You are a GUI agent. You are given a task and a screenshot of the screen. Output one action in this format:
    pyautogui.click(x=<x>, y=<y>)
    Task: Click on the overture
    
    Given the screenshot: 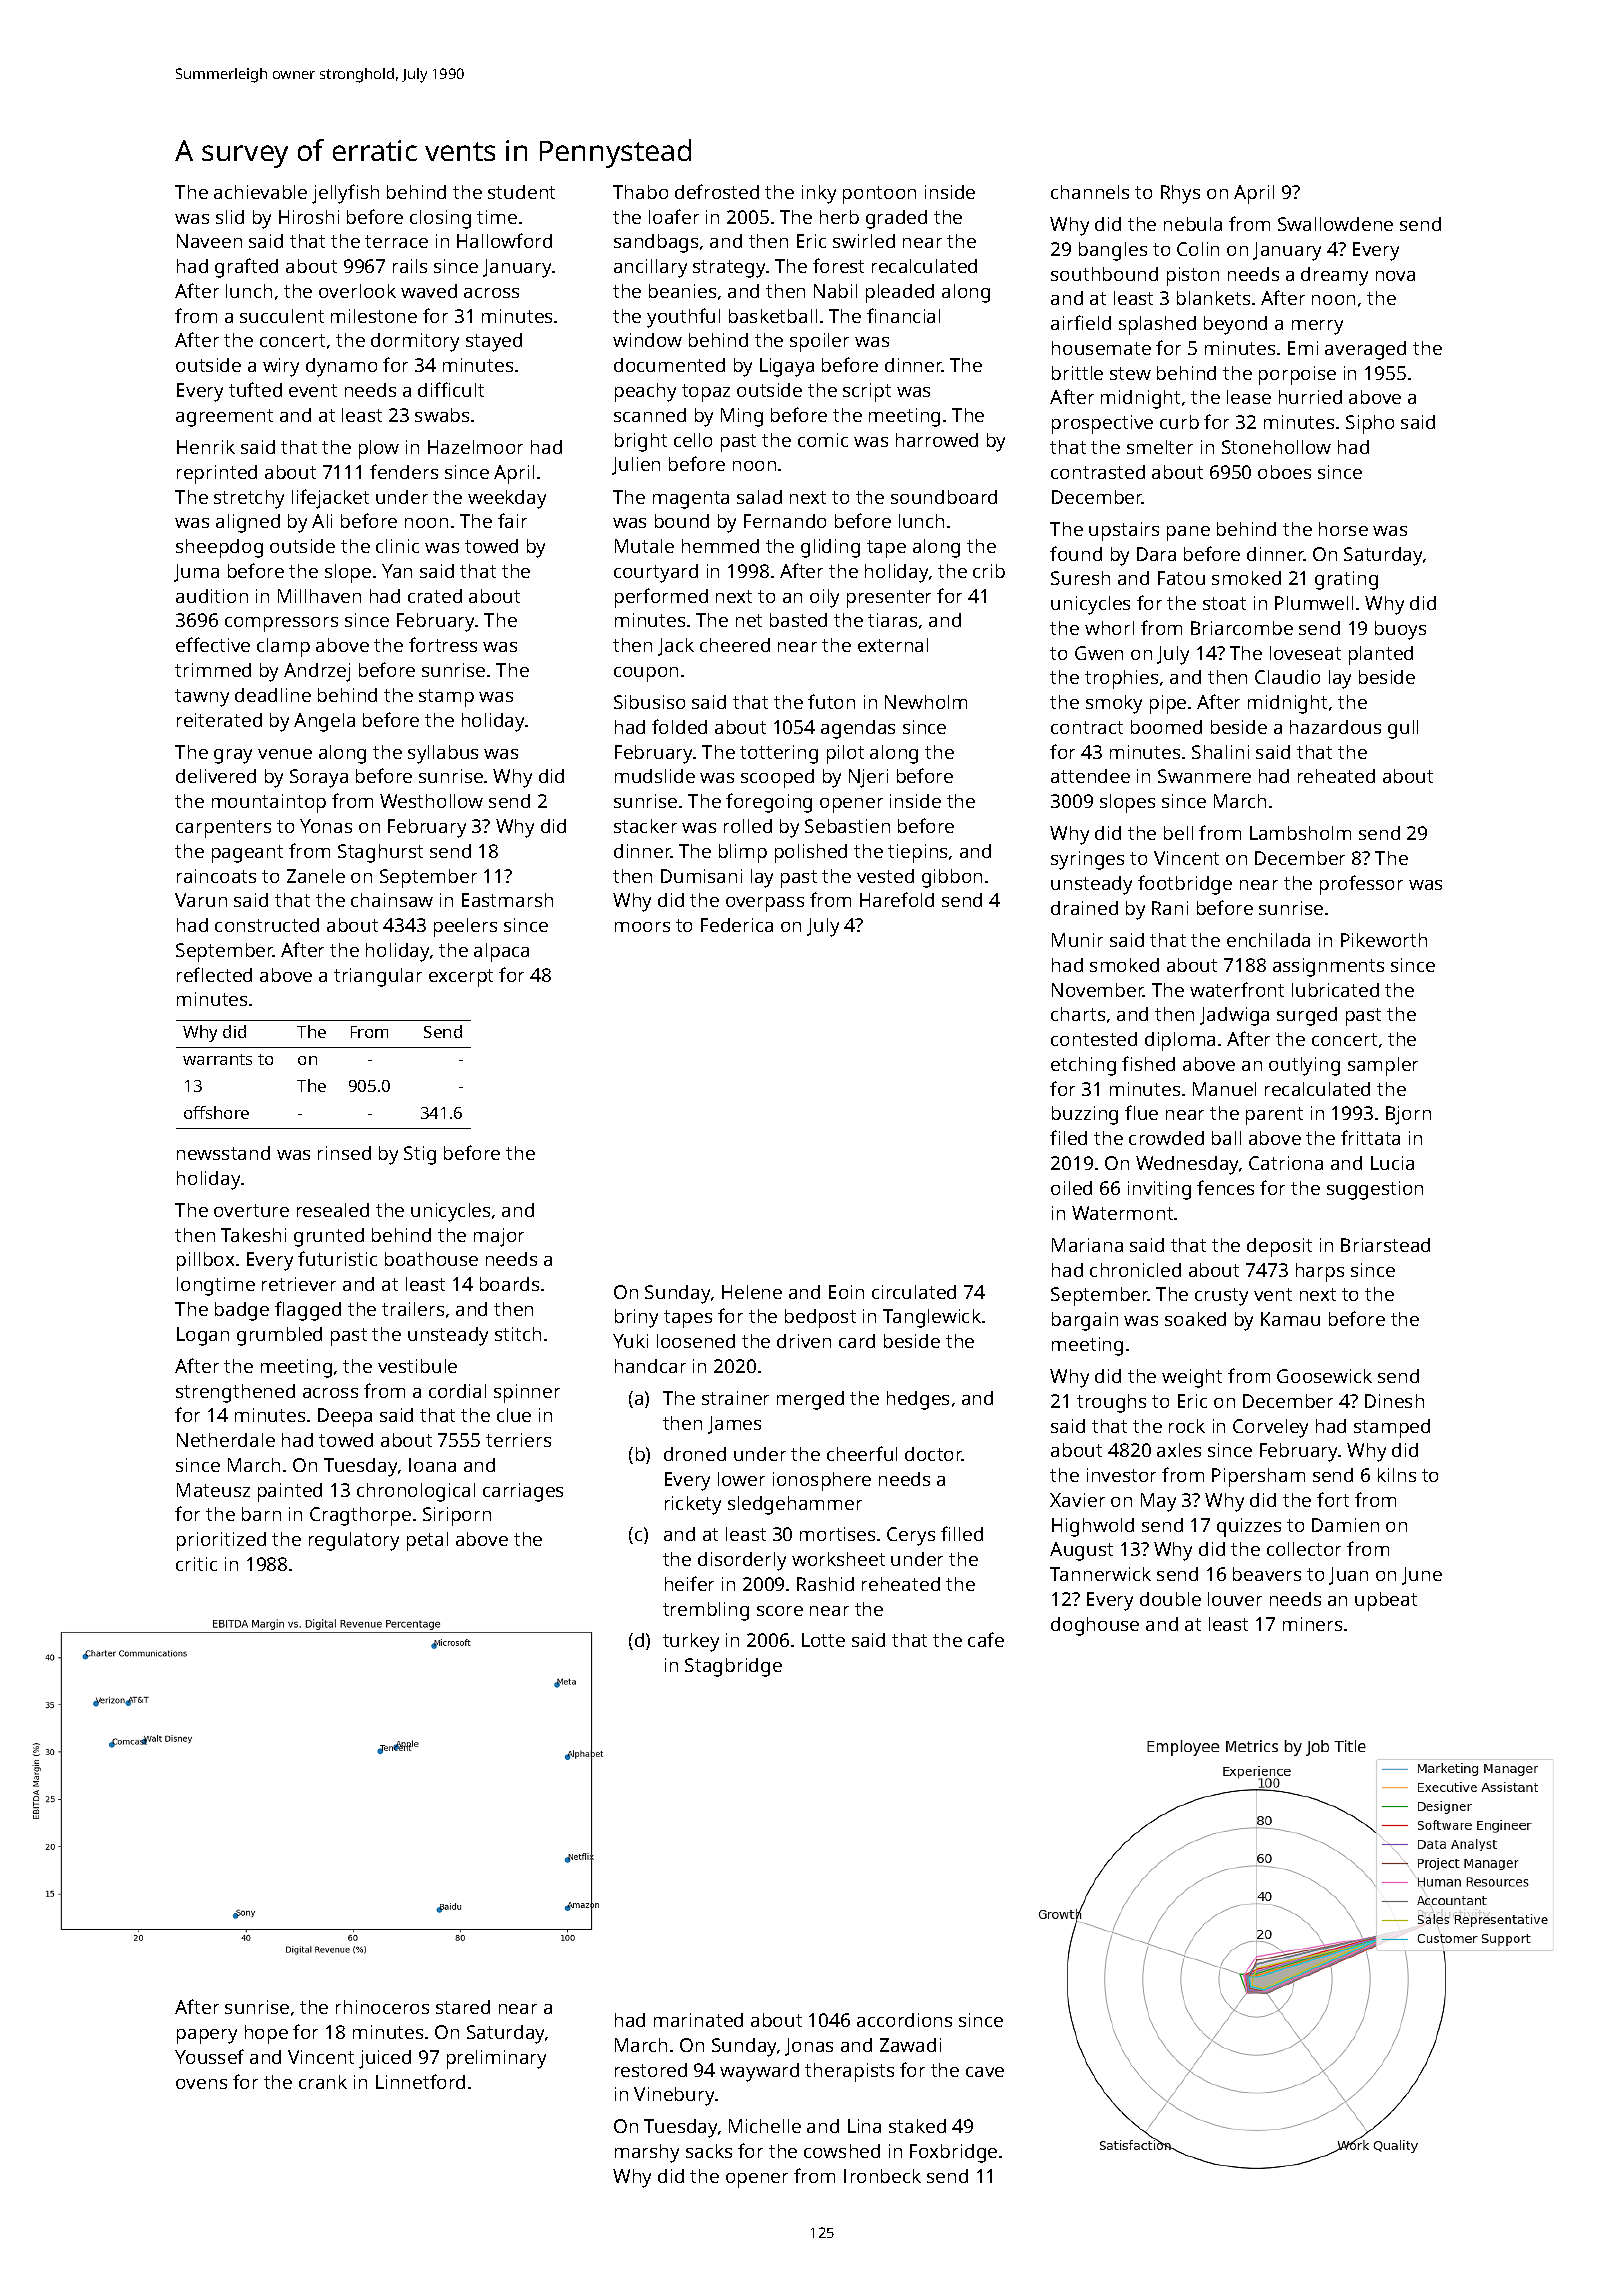 What is the action you would take?
    pyautogui.click(x=251, y=1210)
